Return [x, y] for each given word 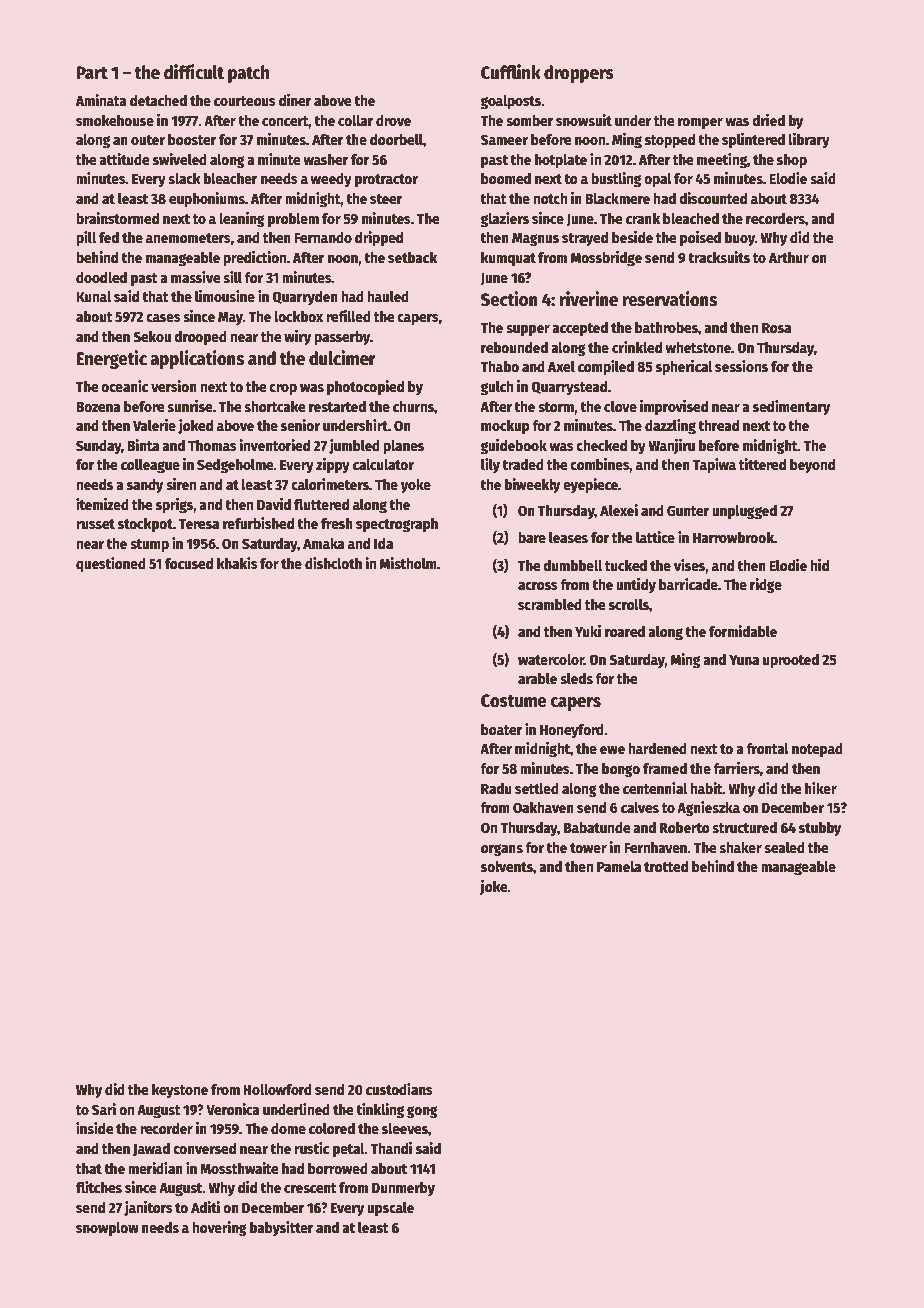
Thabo [499, 366]
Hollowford [277, 1089]
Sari [104, 1109]
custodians [399, 1089]
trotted [666, 866]
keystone [180, 1091]
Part [92, 73]
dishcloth [333, 563]
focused [189, 563]
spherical [684, 367]
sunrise [190, 406]
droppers [579, 74]
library [809, 140]
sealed [784, 847]
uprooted [791, 661]
